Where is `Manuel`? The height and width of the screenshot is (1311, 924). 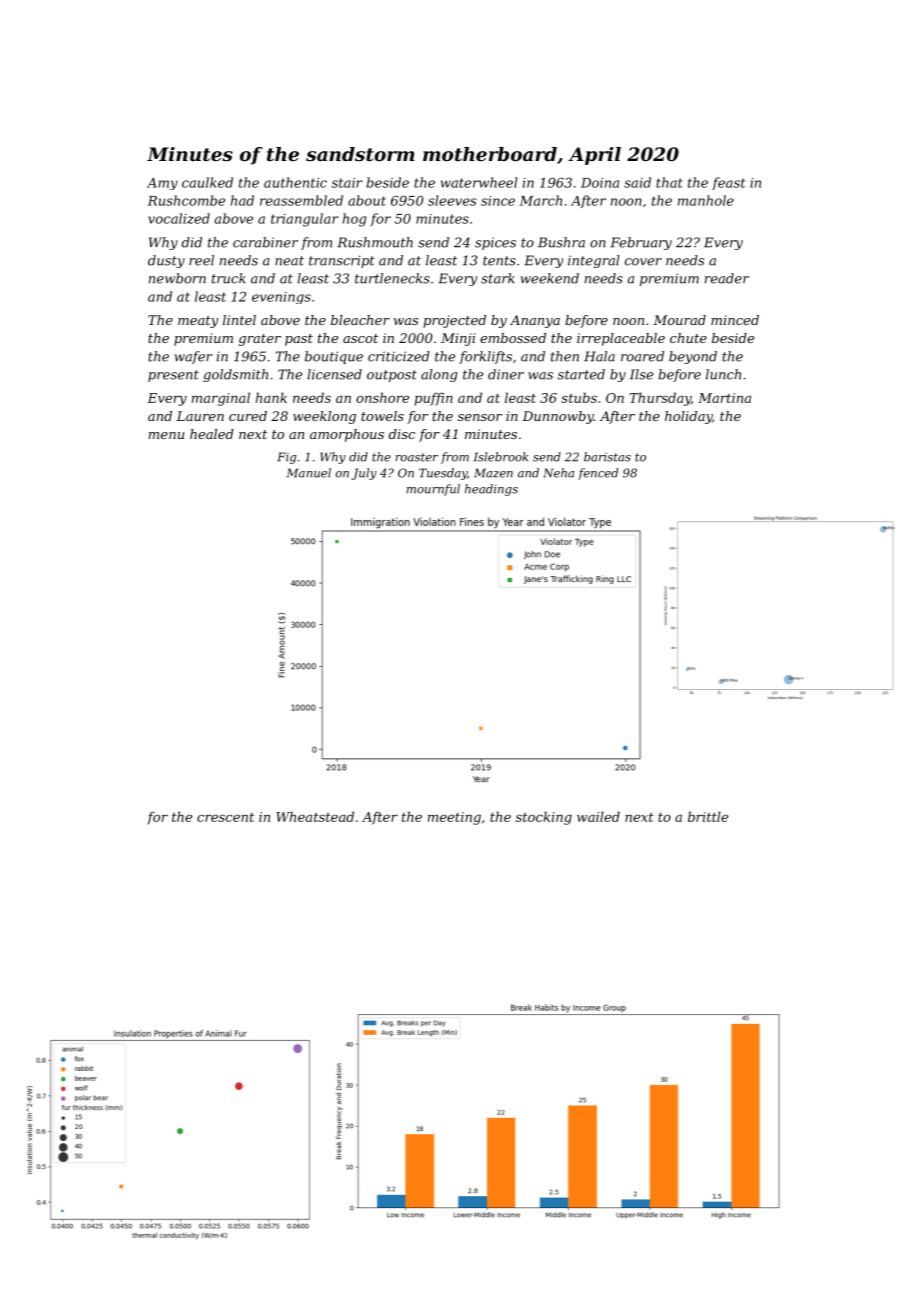 Manuel is located at coordinates (309, 473).
